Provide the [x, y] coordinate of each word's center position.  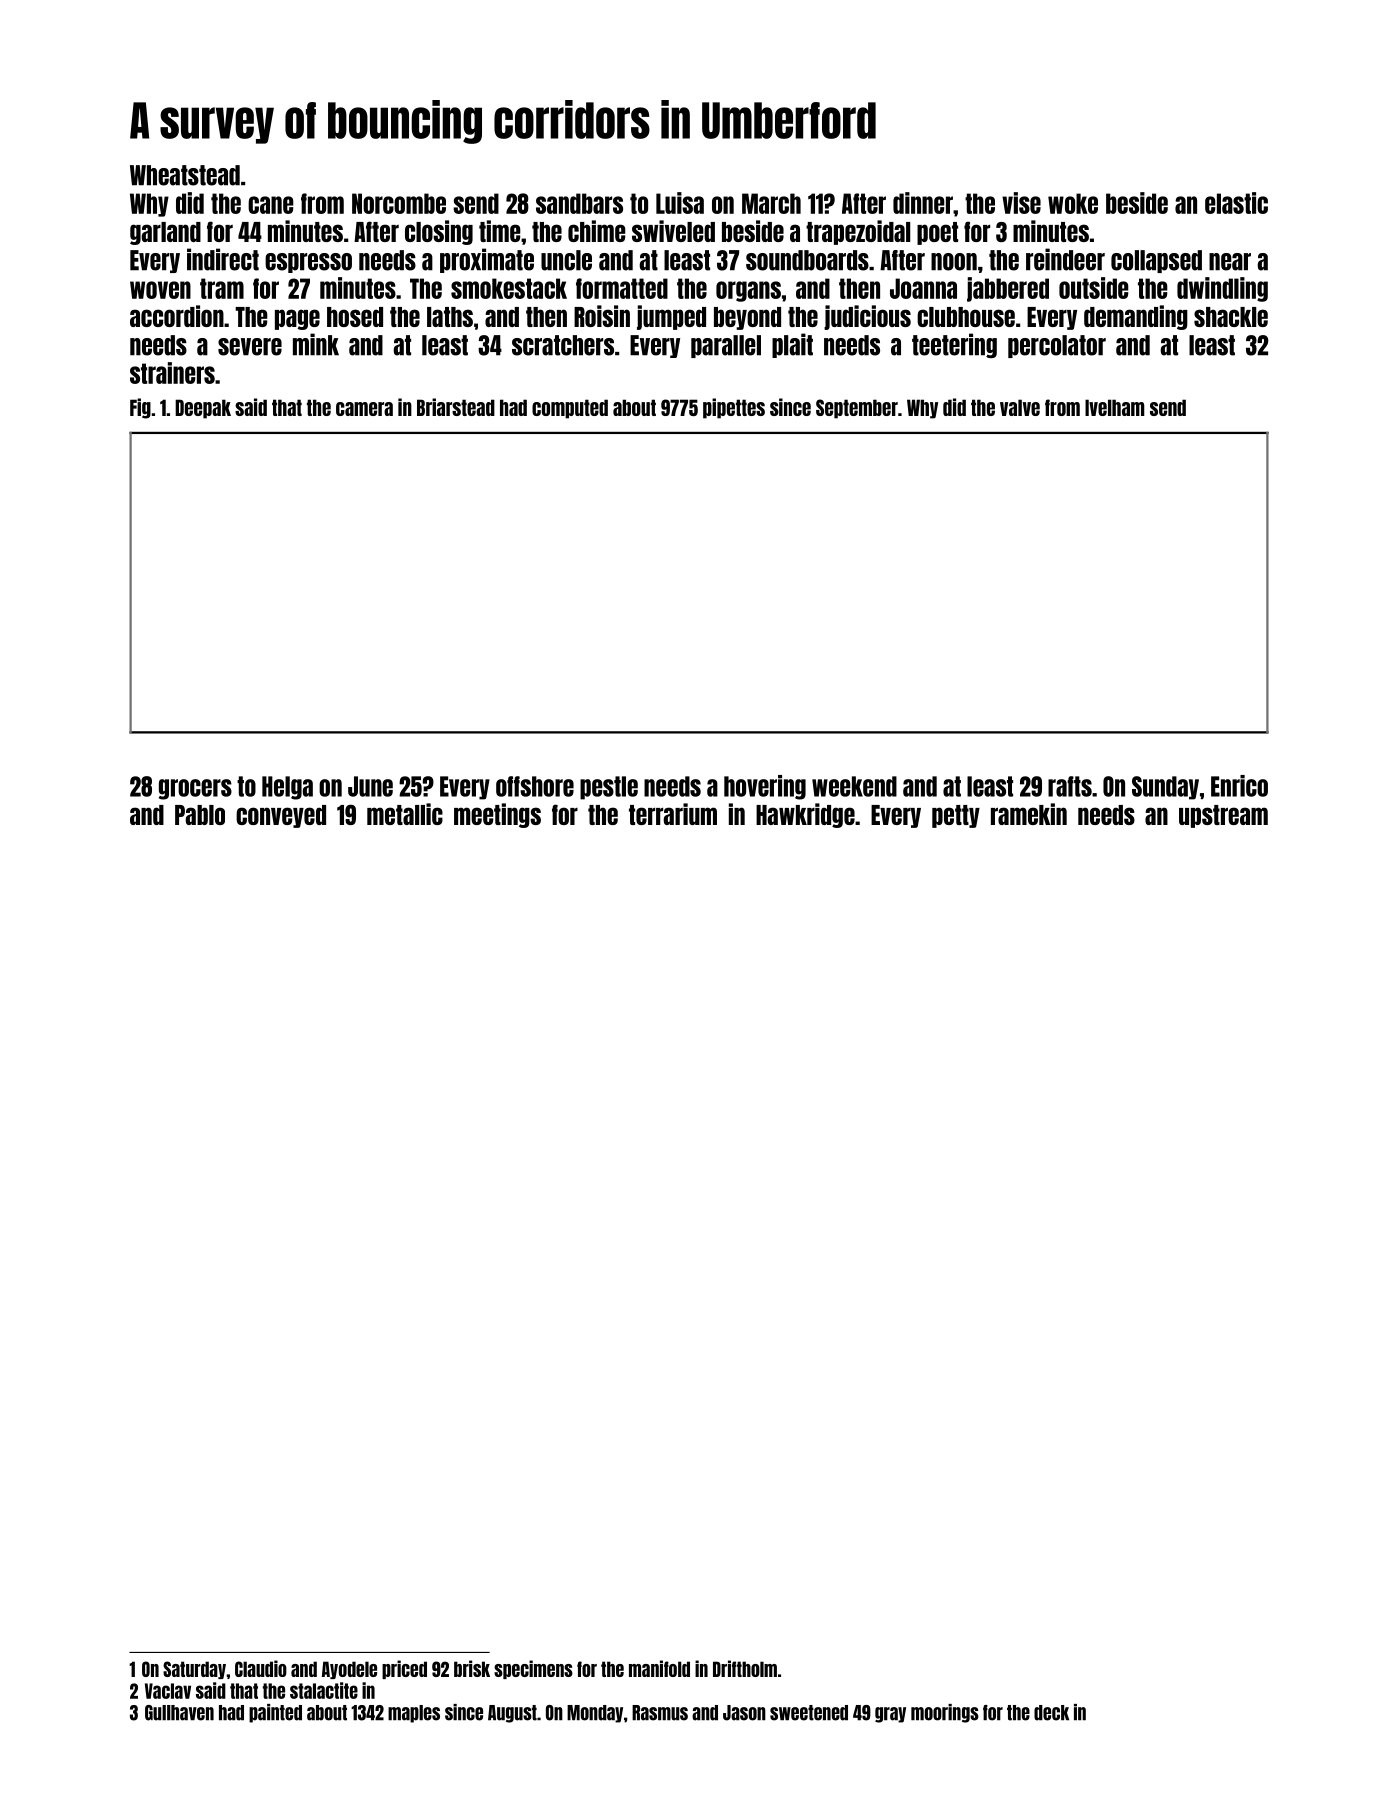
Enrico [1239, 786]
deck [1051, 1713]
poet [937, 233]
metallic [405, 814]
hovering [765, 787]
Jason [744, 1713]
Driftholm [745, 1668]
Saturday [194, 1670]
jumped [671, 317]
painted [275, 1713]
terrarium [673, 814]
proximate [487, 260]
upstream [1223, 816]
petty [956, 816]
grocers [195, 789]
